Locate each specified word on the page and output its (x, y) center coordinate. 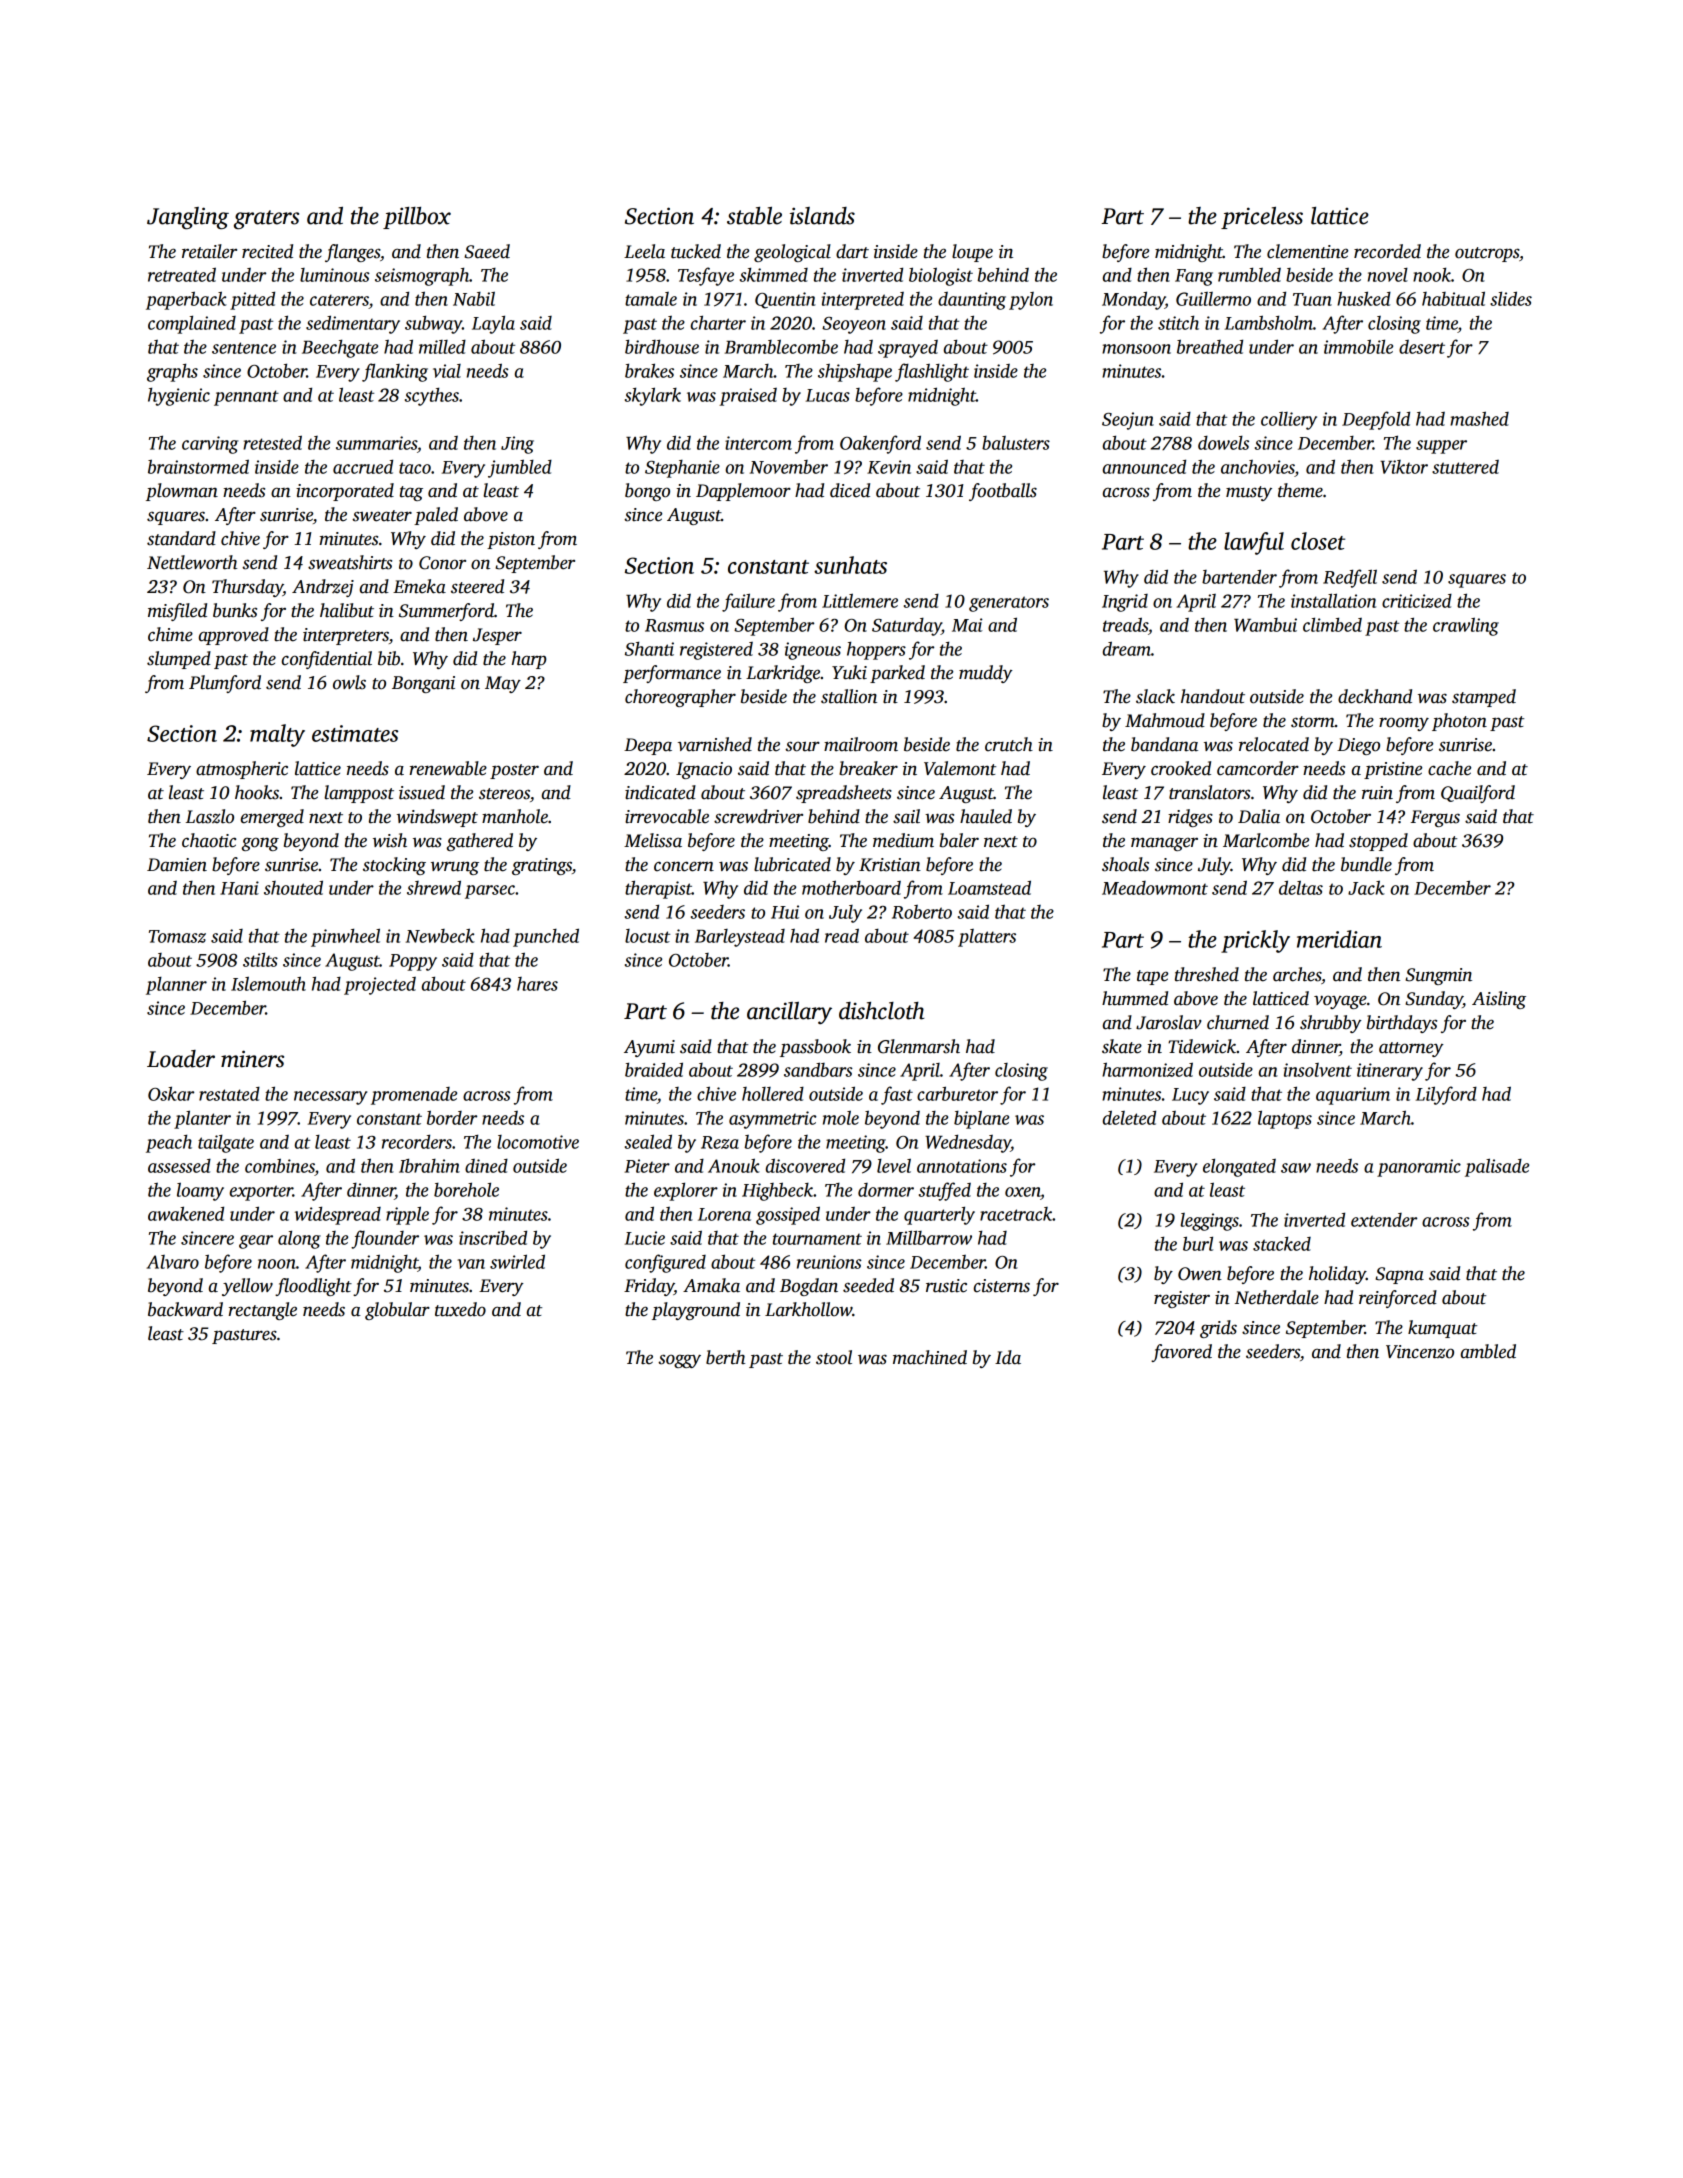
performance (672, 674)
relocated (1274, 744)
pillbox (417, 218)
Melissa (653, 840)
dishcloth (881, 1011)
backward (185, 1309)
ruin (1377, 793)
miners (252, 1059)
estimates (355, 733)
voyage (1340, 1002)
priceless (1262, 218)
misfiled (177, 612)
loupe (972, 253)
